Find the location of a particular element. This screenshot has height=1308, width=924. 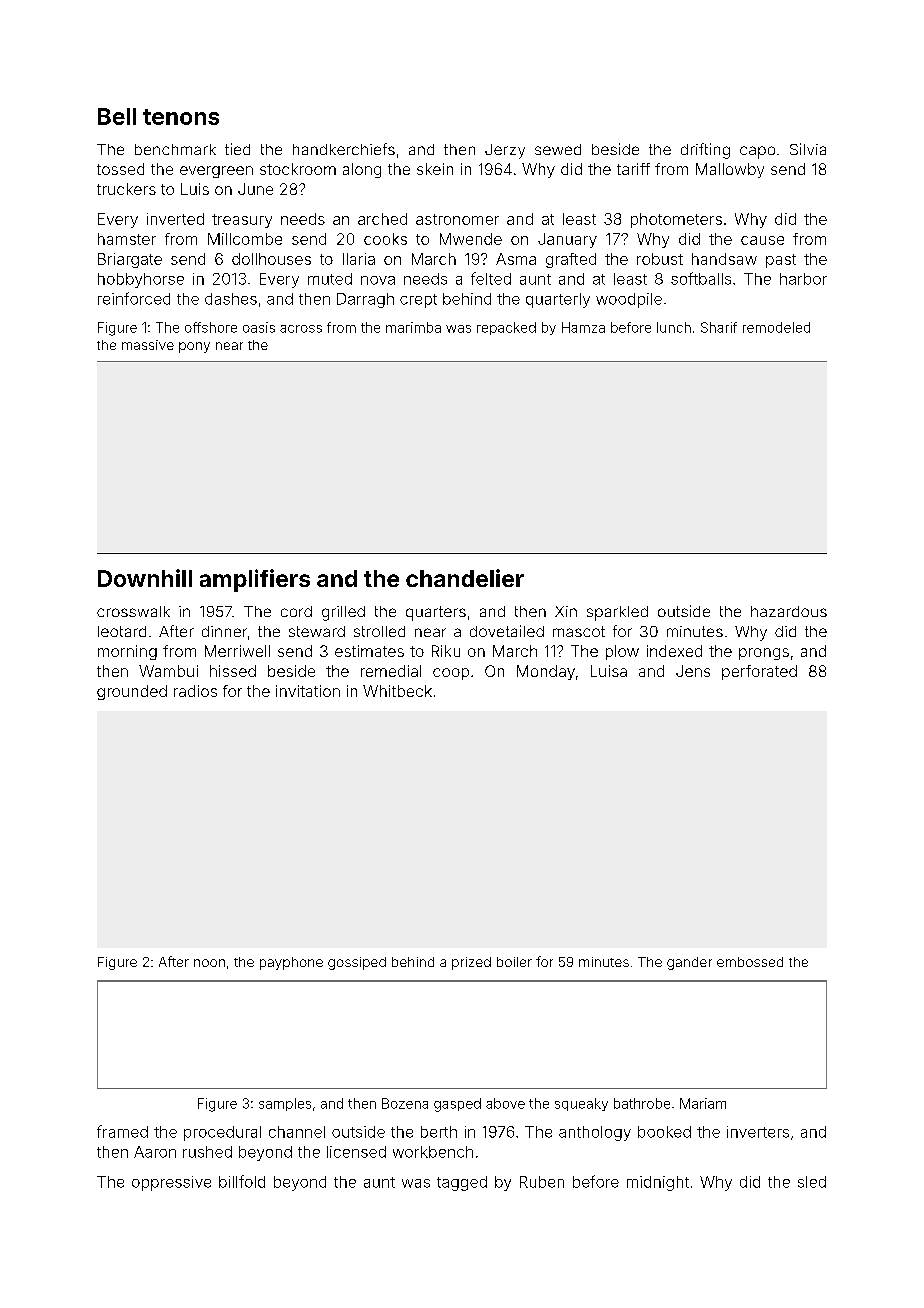

Jerzy is located at coordinates (505, 151).
